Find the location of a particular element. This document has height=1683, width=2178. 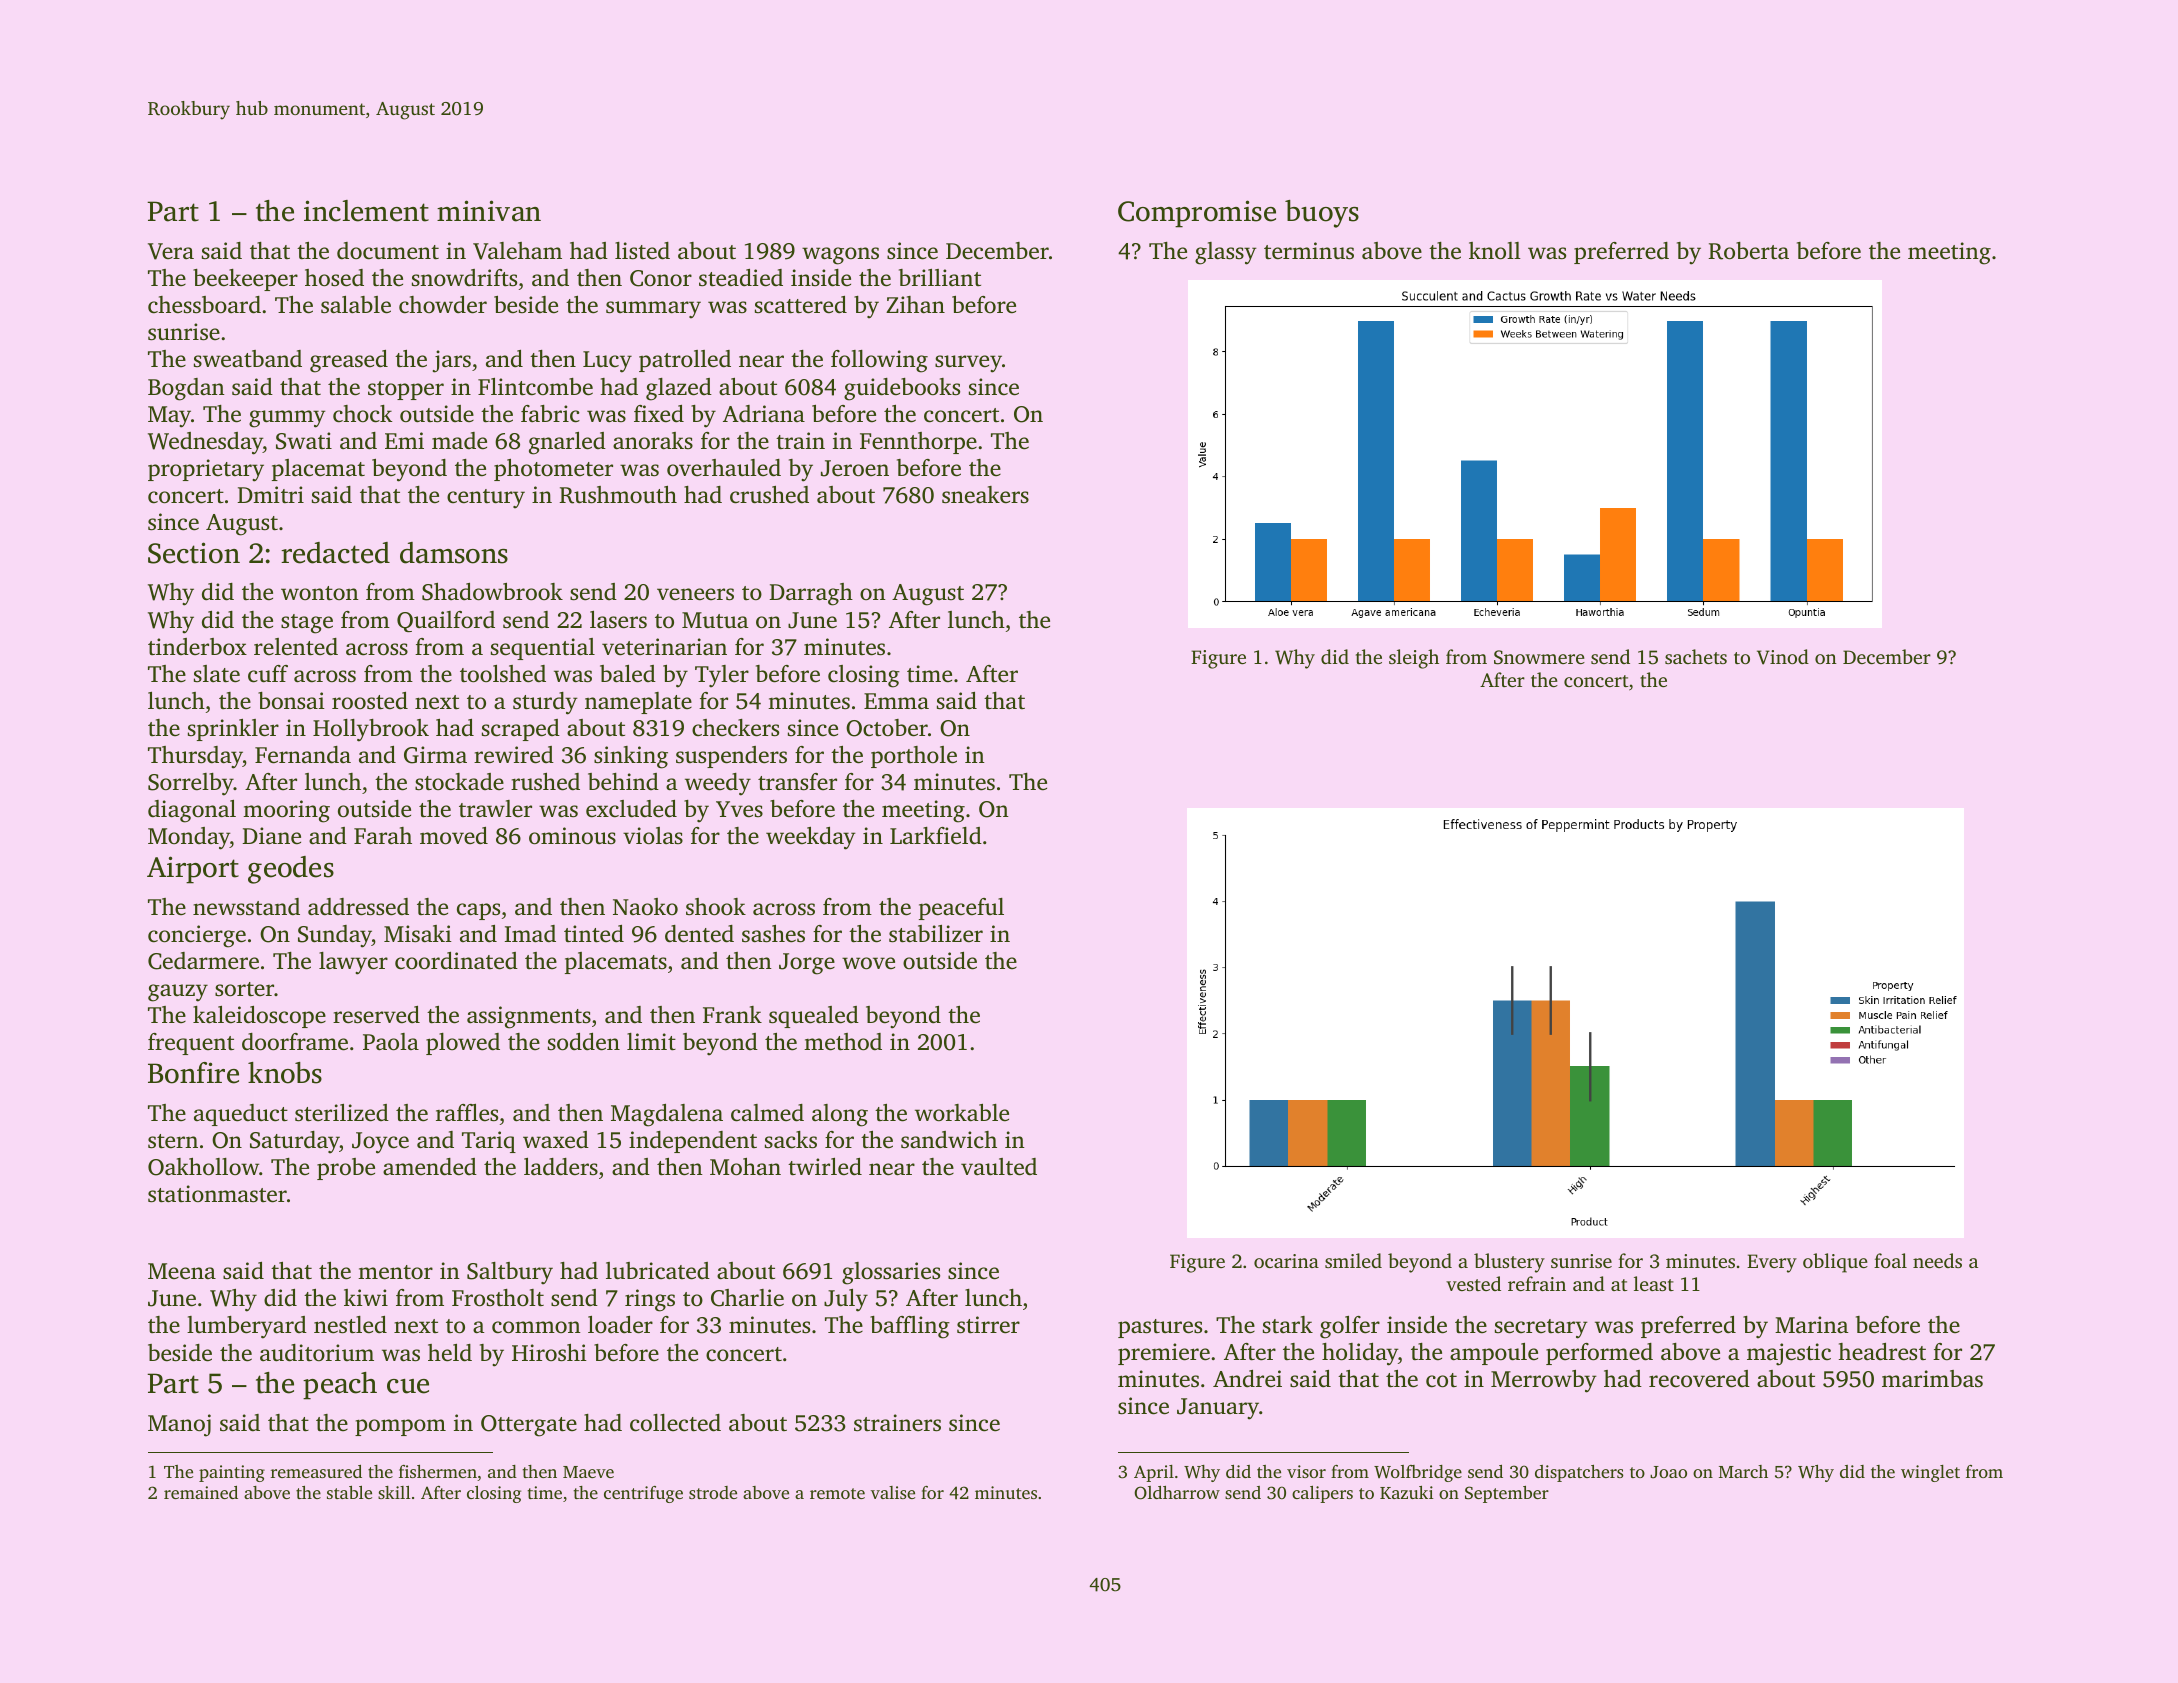

peaceful is located at coordinates (961, 909).
